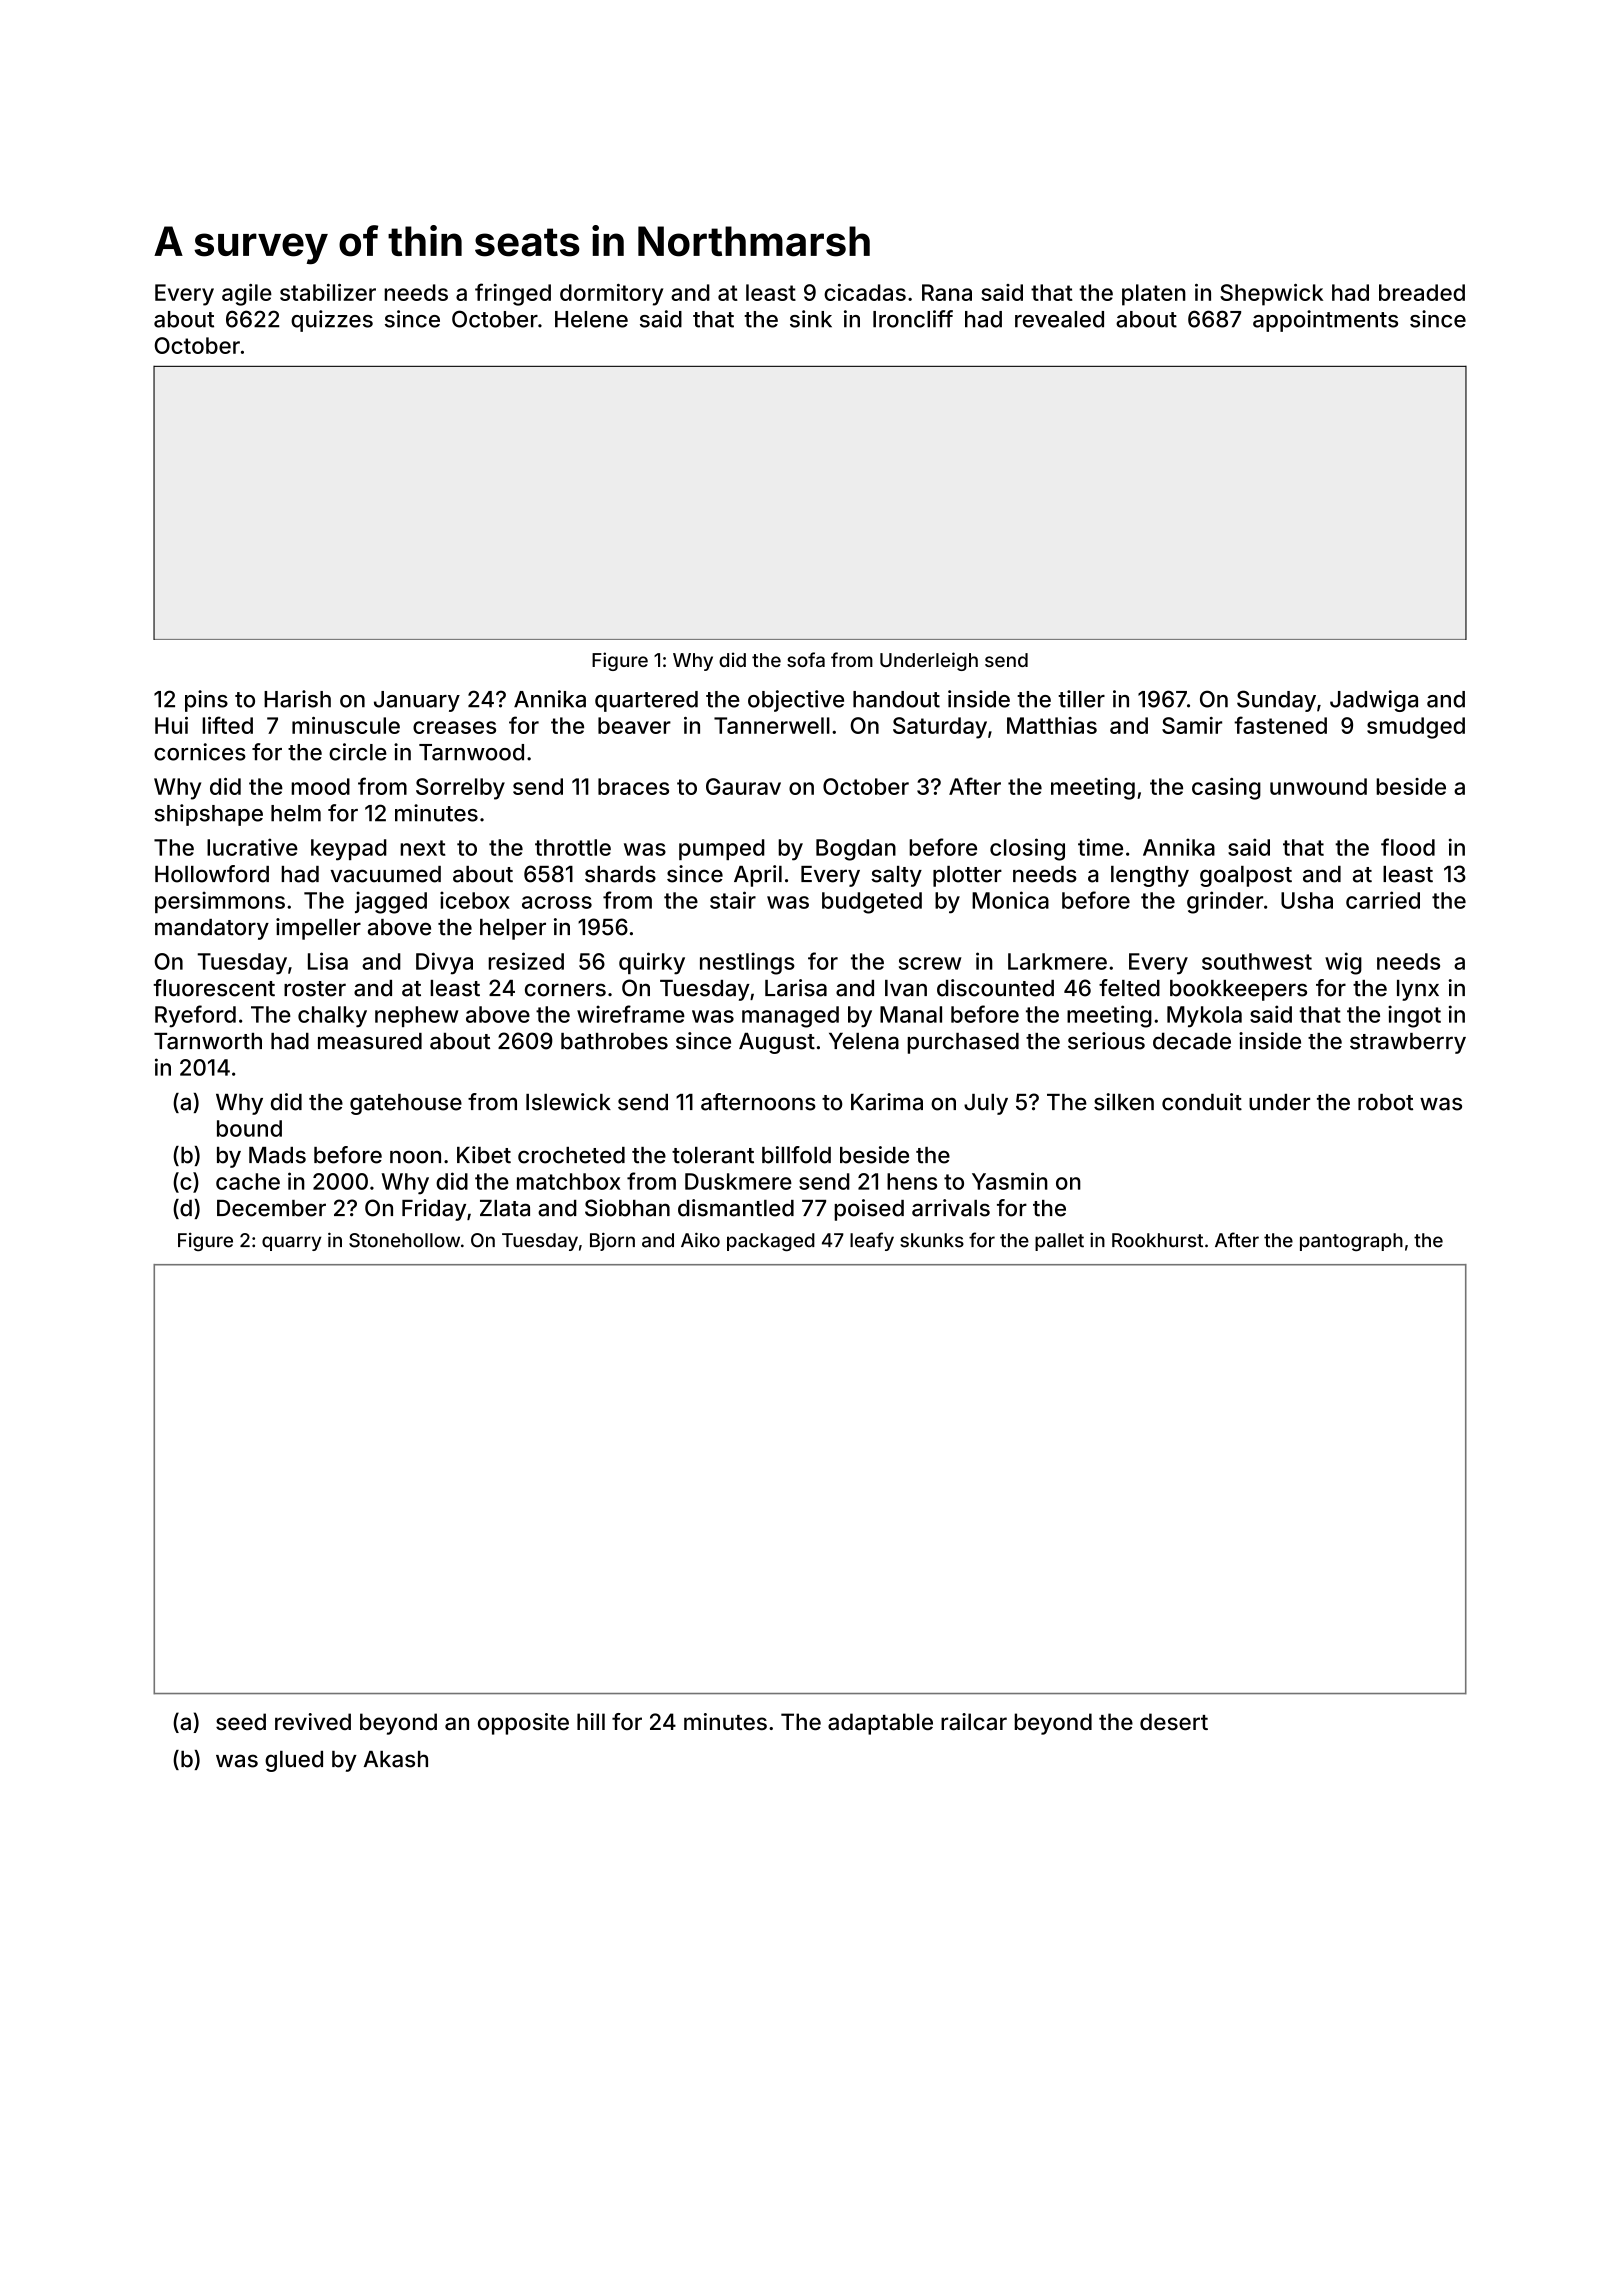  I want to click on Helene, so click(591, 319).
